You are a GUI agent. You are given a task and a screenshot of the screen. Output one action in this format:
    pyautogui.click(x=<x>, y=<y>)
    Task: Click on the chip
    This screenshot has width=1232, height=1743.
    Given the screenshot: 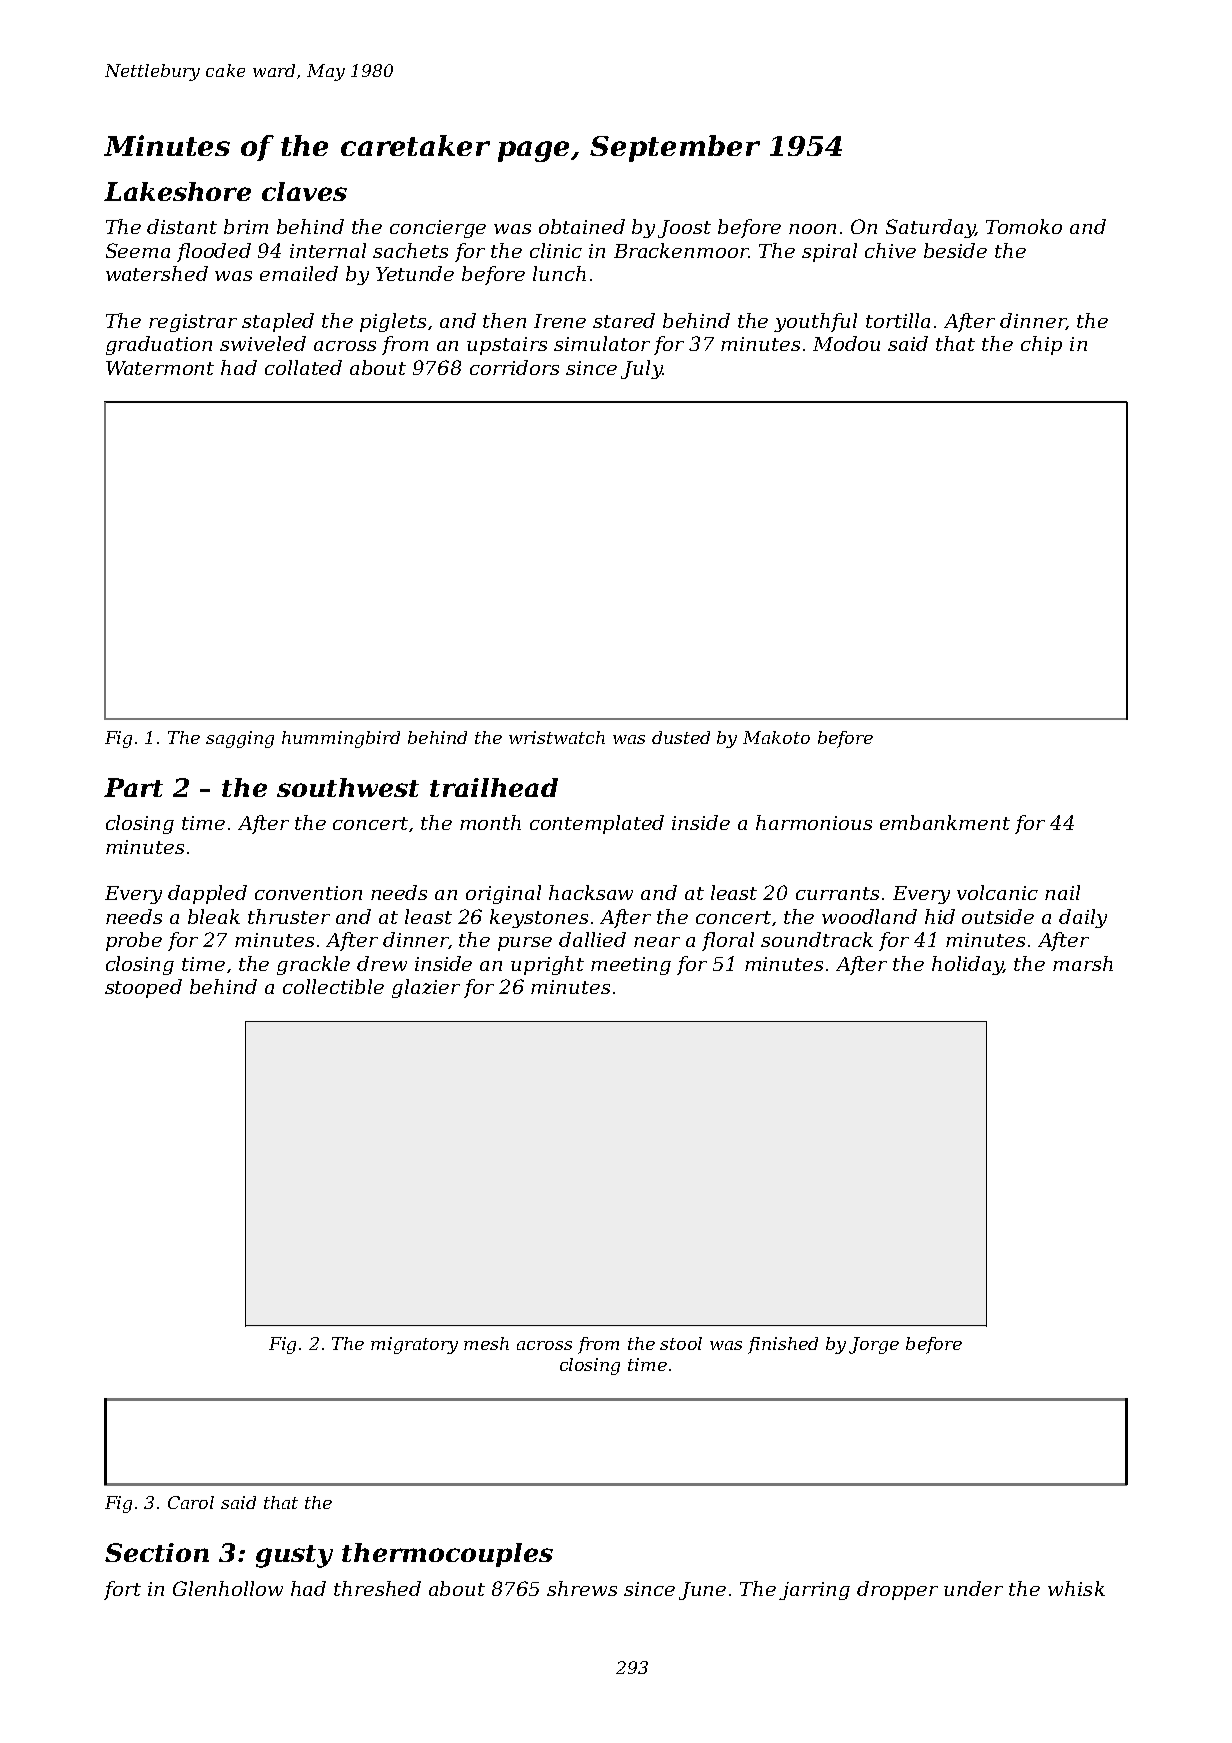 What is the action you would take?
    pyautogui.click(x=1041, y=345)
